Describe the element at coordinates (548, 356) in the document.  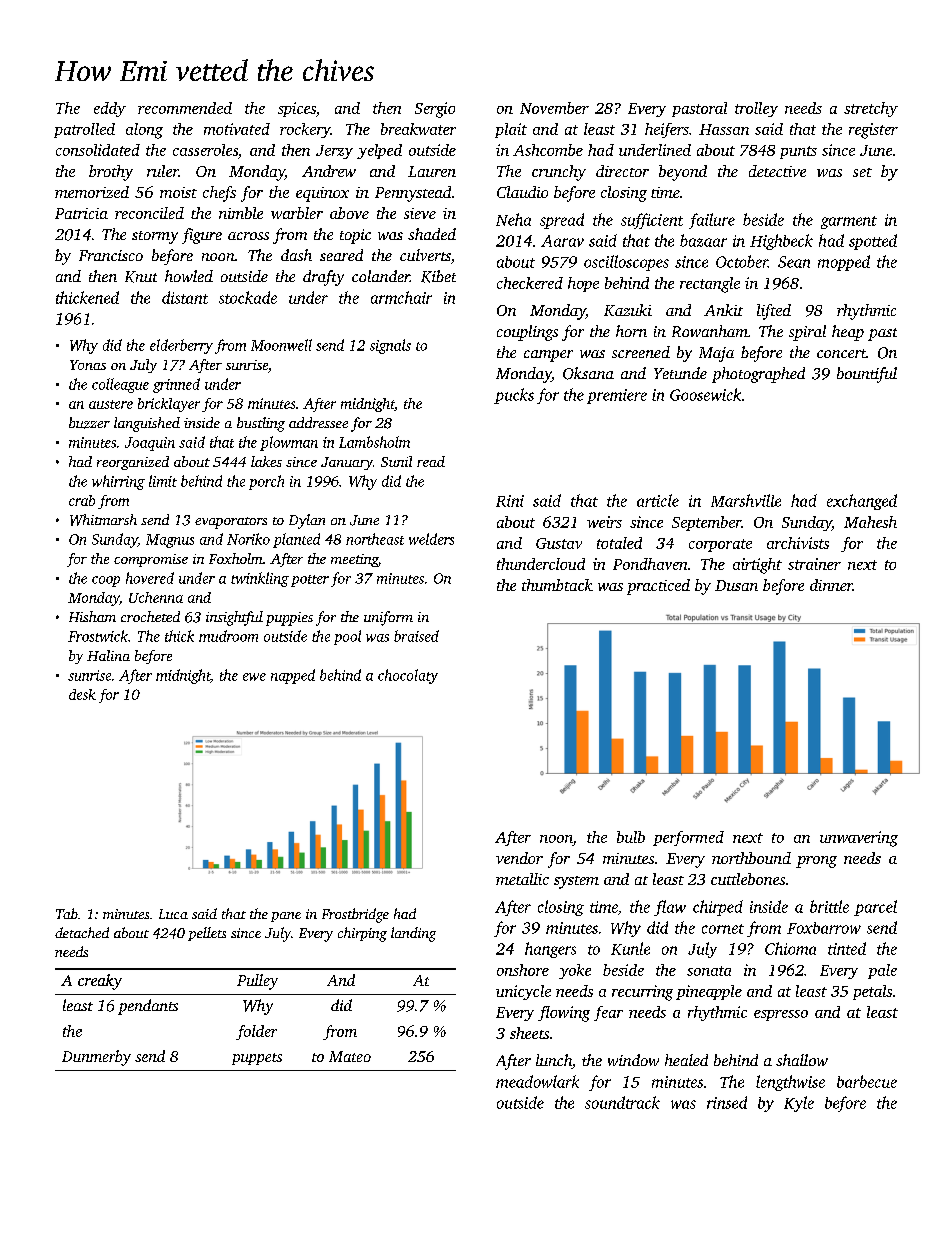
I see `camper` at that location.
